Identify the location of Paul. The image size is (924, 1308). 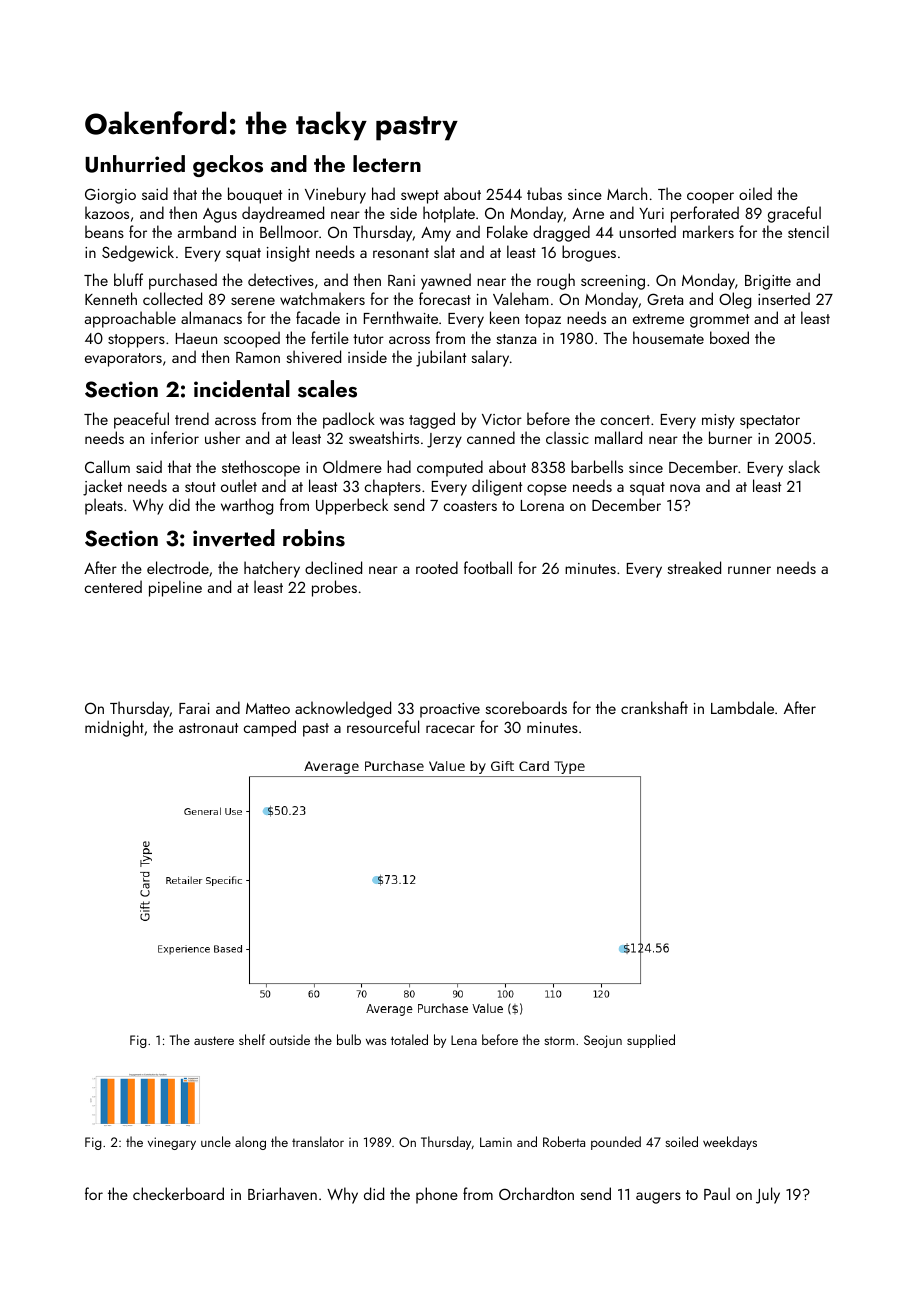
(717, 1193).
